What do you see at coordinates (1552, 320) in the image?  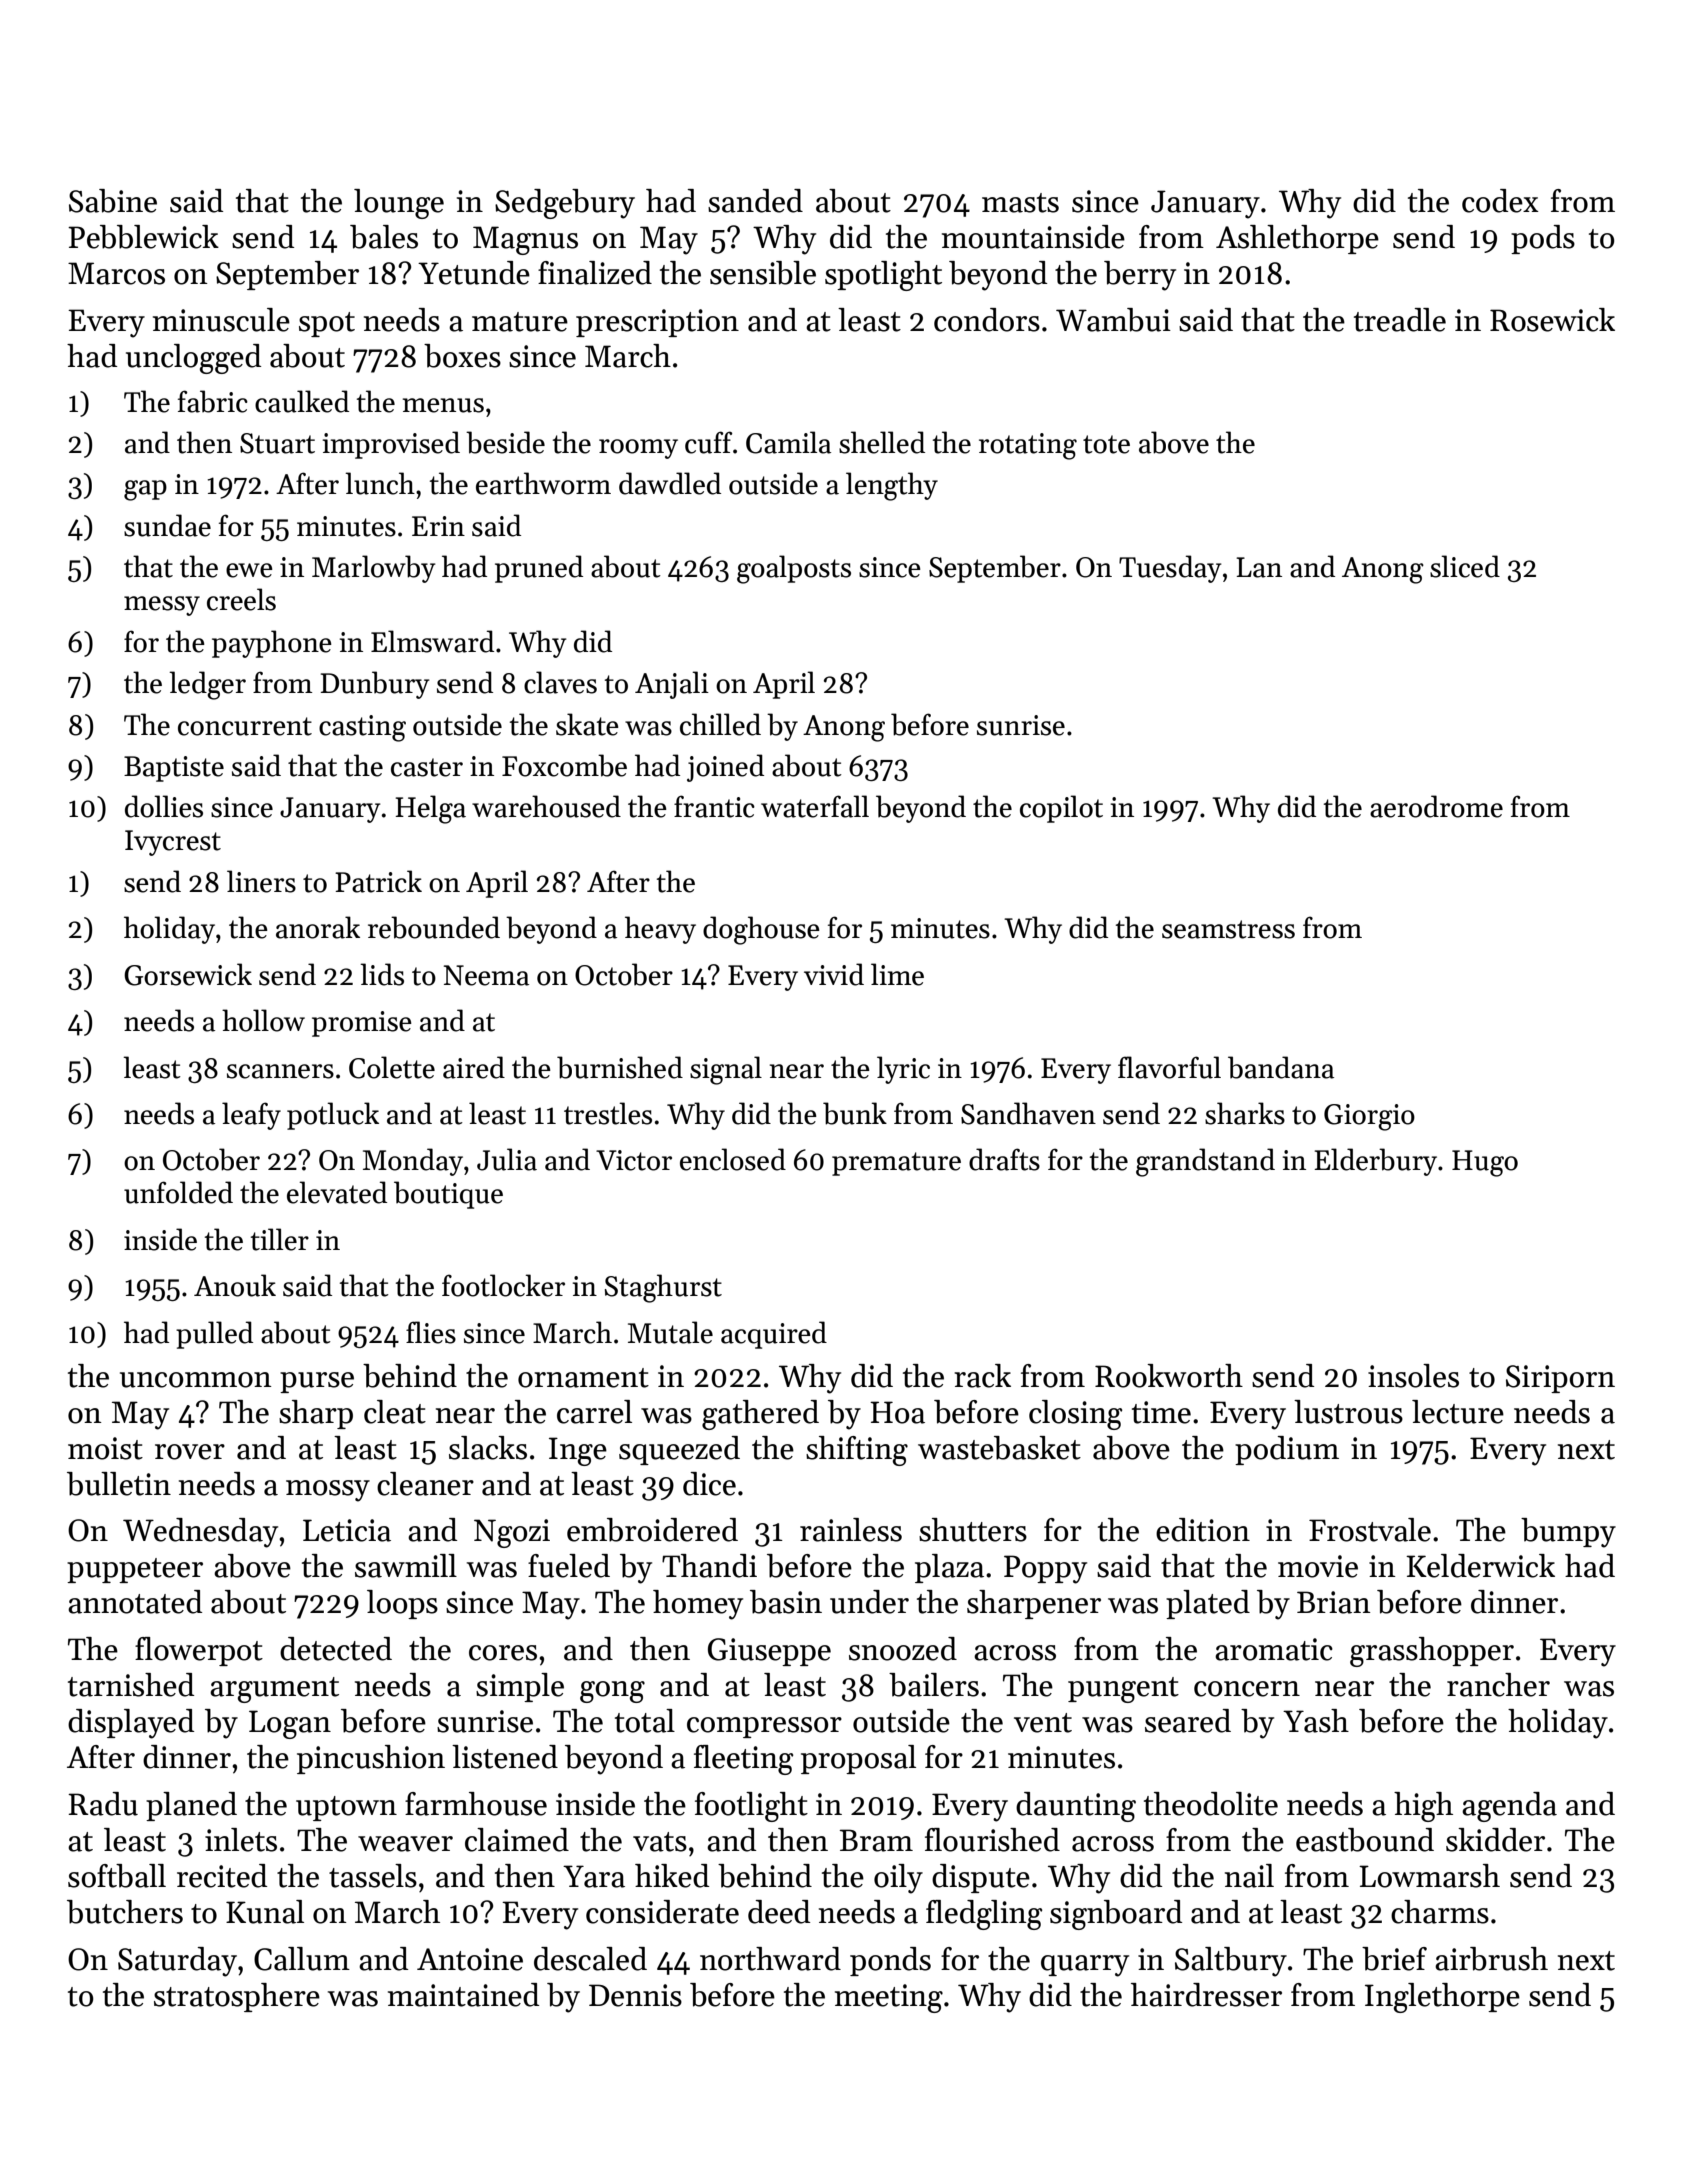 I see `Rosewick` at bounding box center [1552, 320].
